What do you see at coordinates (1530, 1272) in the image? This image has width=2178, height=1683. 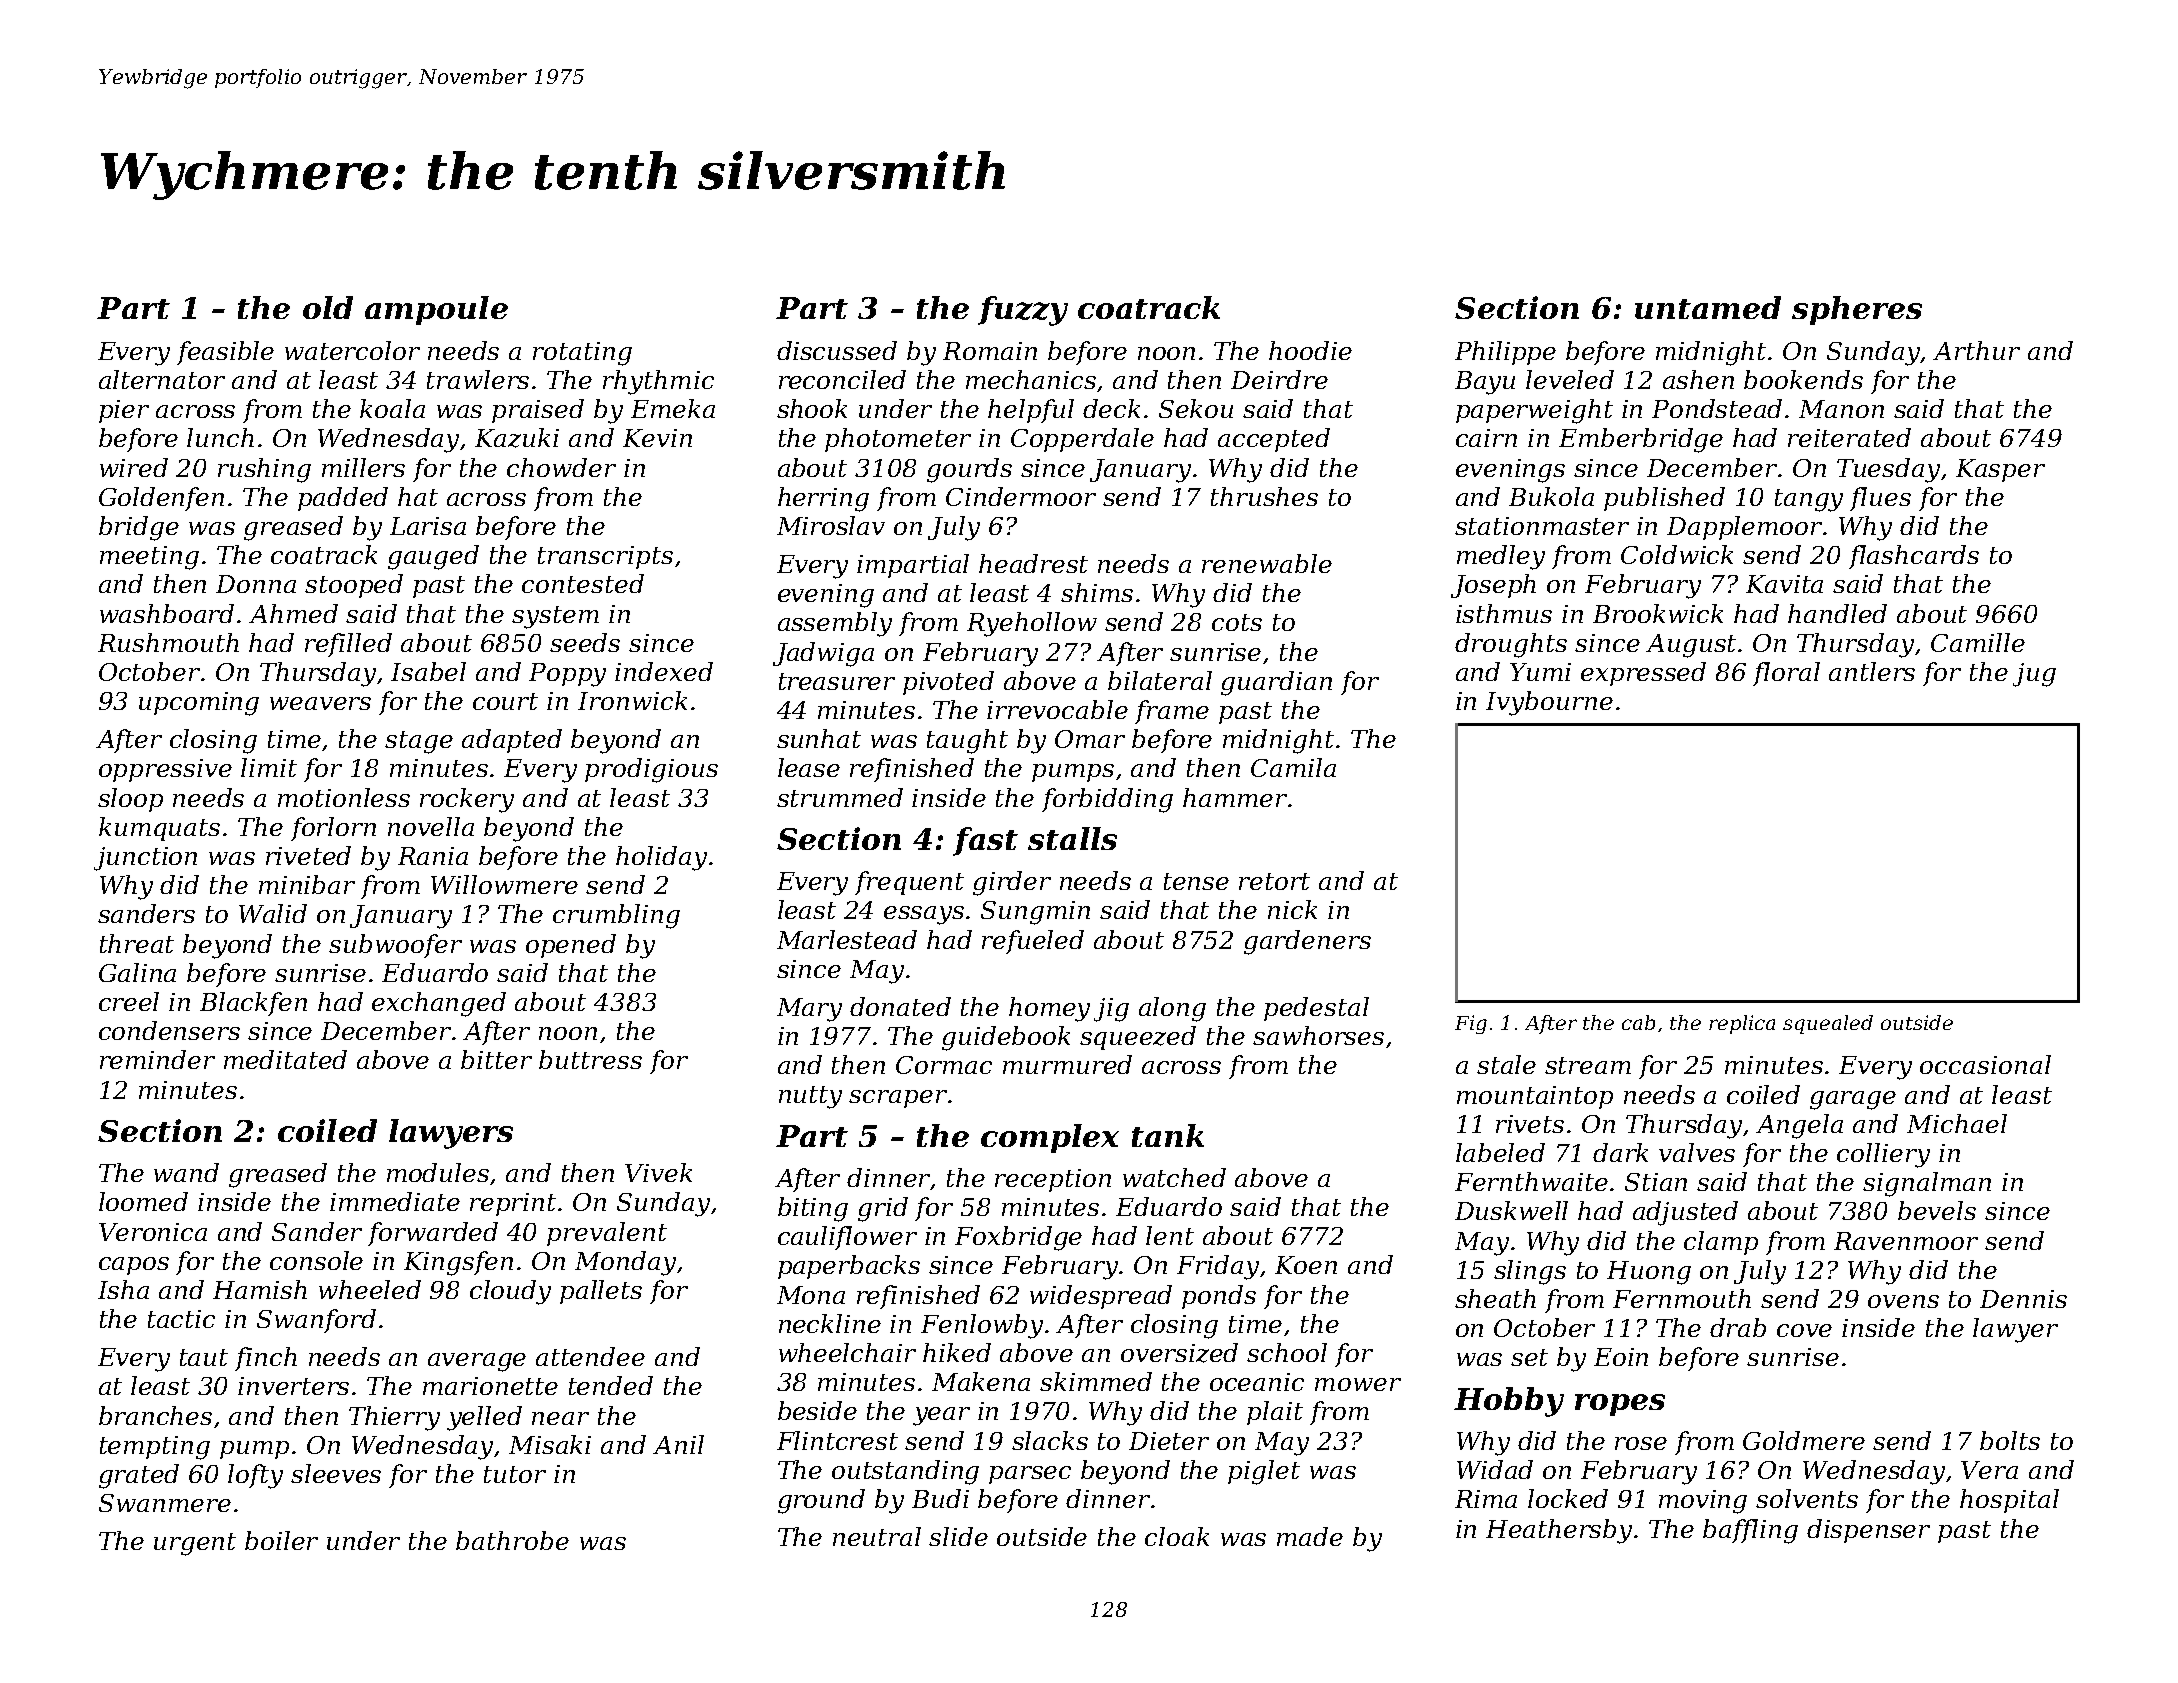 I see `slings` at bounding box center [1530, 1272].
